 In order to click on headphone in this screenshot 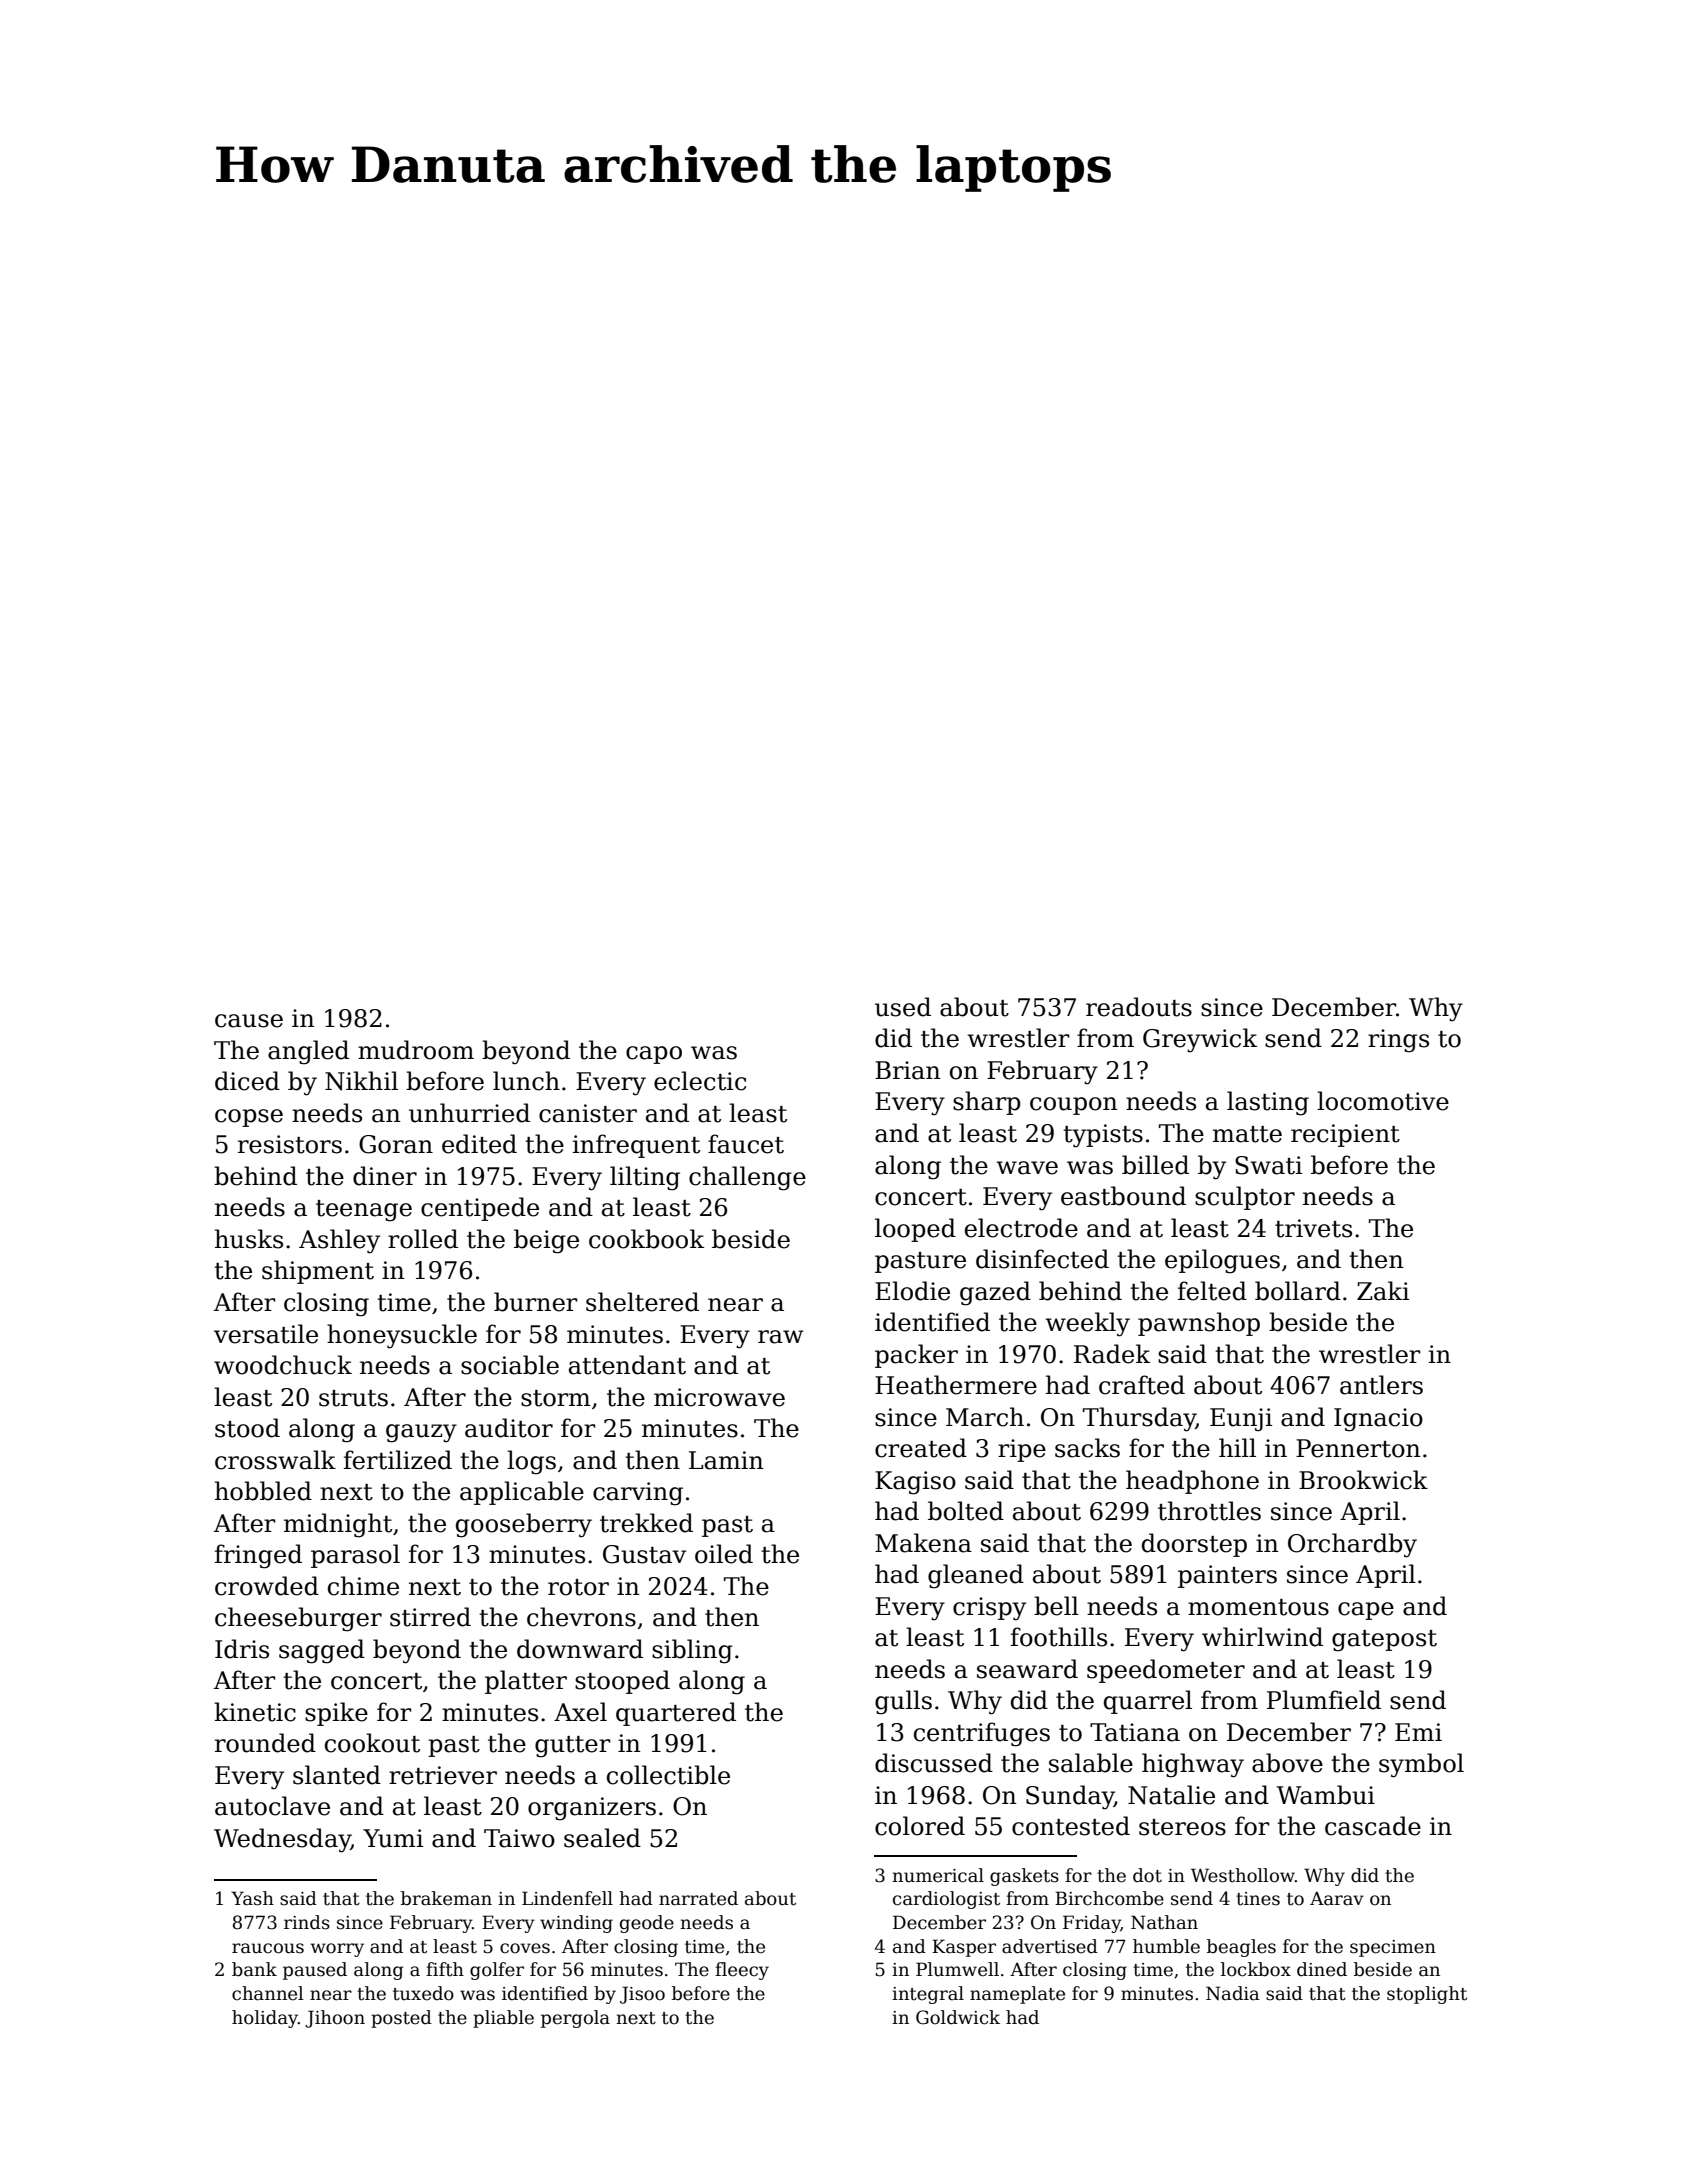, I will do `click(1192, 1482)`.
